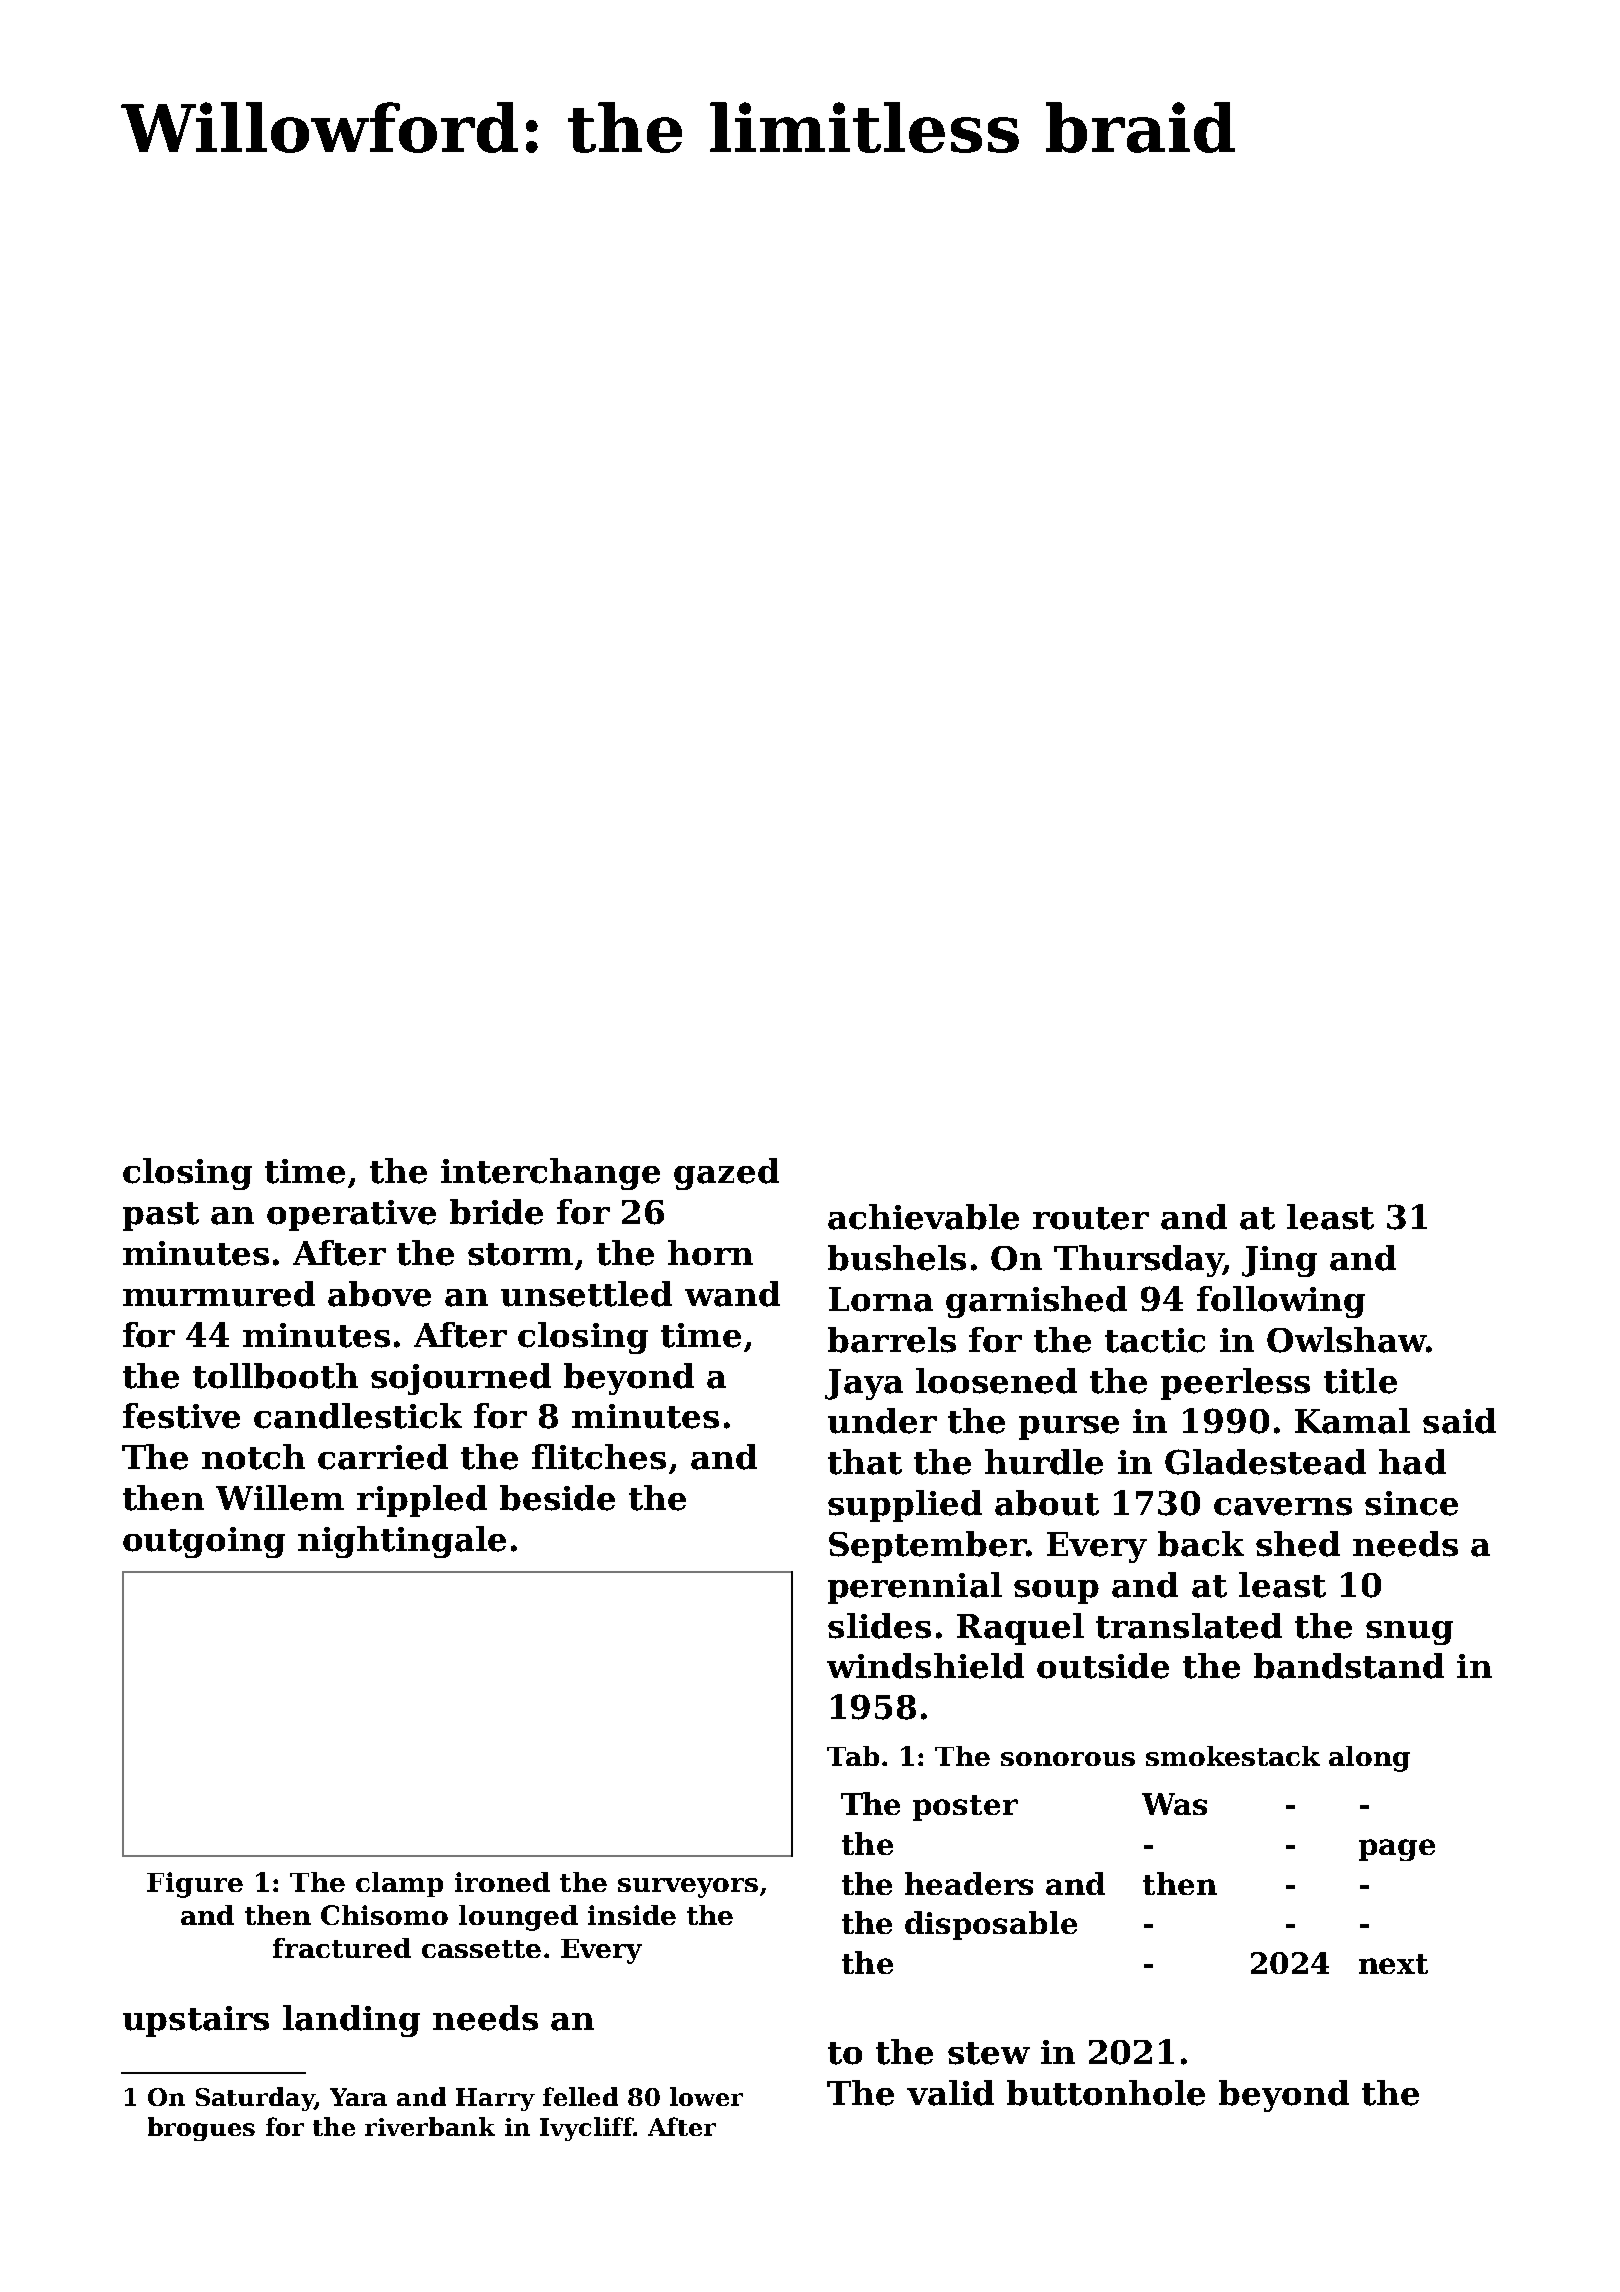  Describe the element at coordinates (550, 1174) in the screenshot. I see `interchange` at that location.
